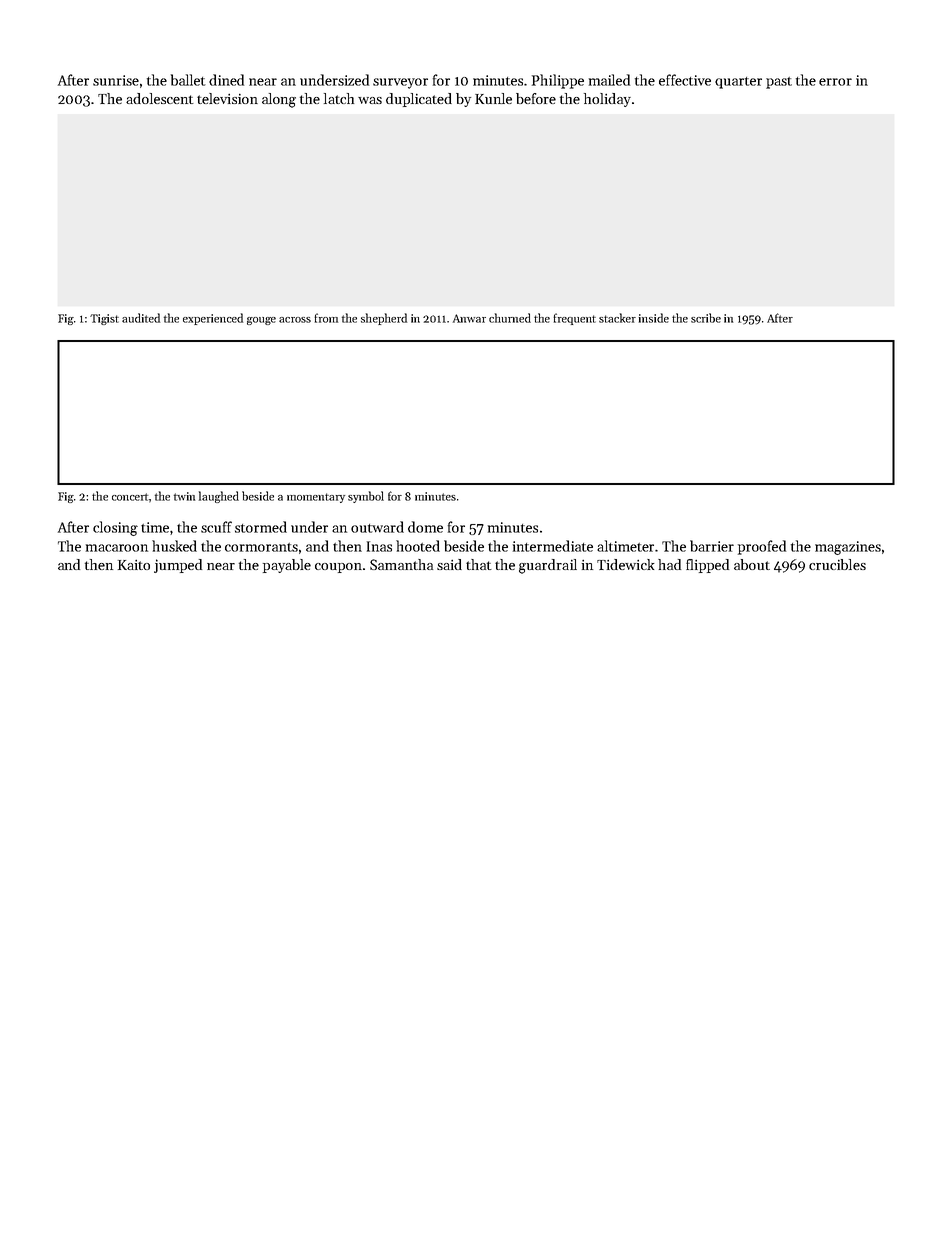 This screenshot has height=1233, width=952. What do you see at coordinates (134, 565) in the screenshot?
I see `Kaito` at bounding box center [134, 565].
